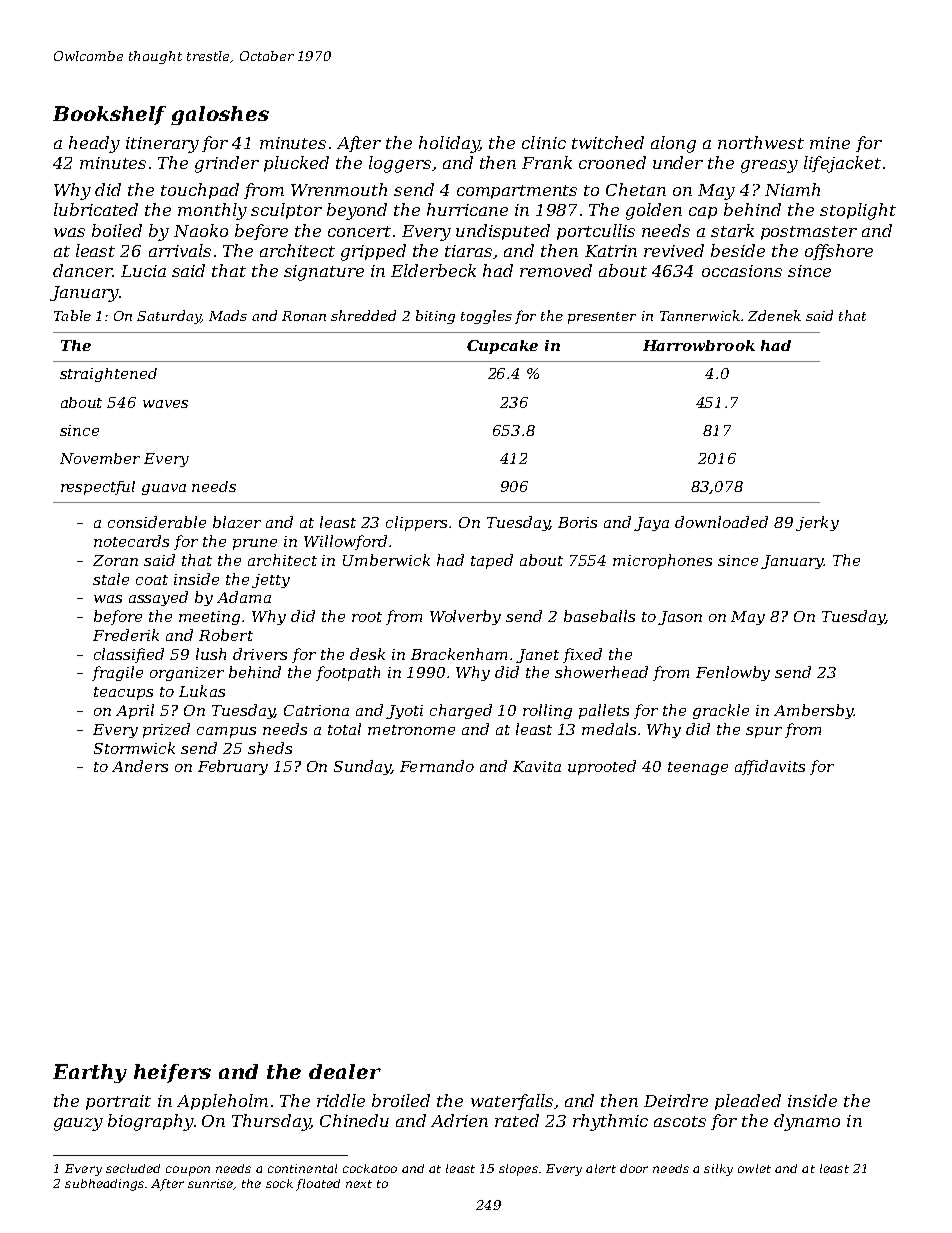 This screenshot has width=952, height=1233. Describe the element at coordinates (118, 1102) in the screenshot. I see `portrait` at that location.
